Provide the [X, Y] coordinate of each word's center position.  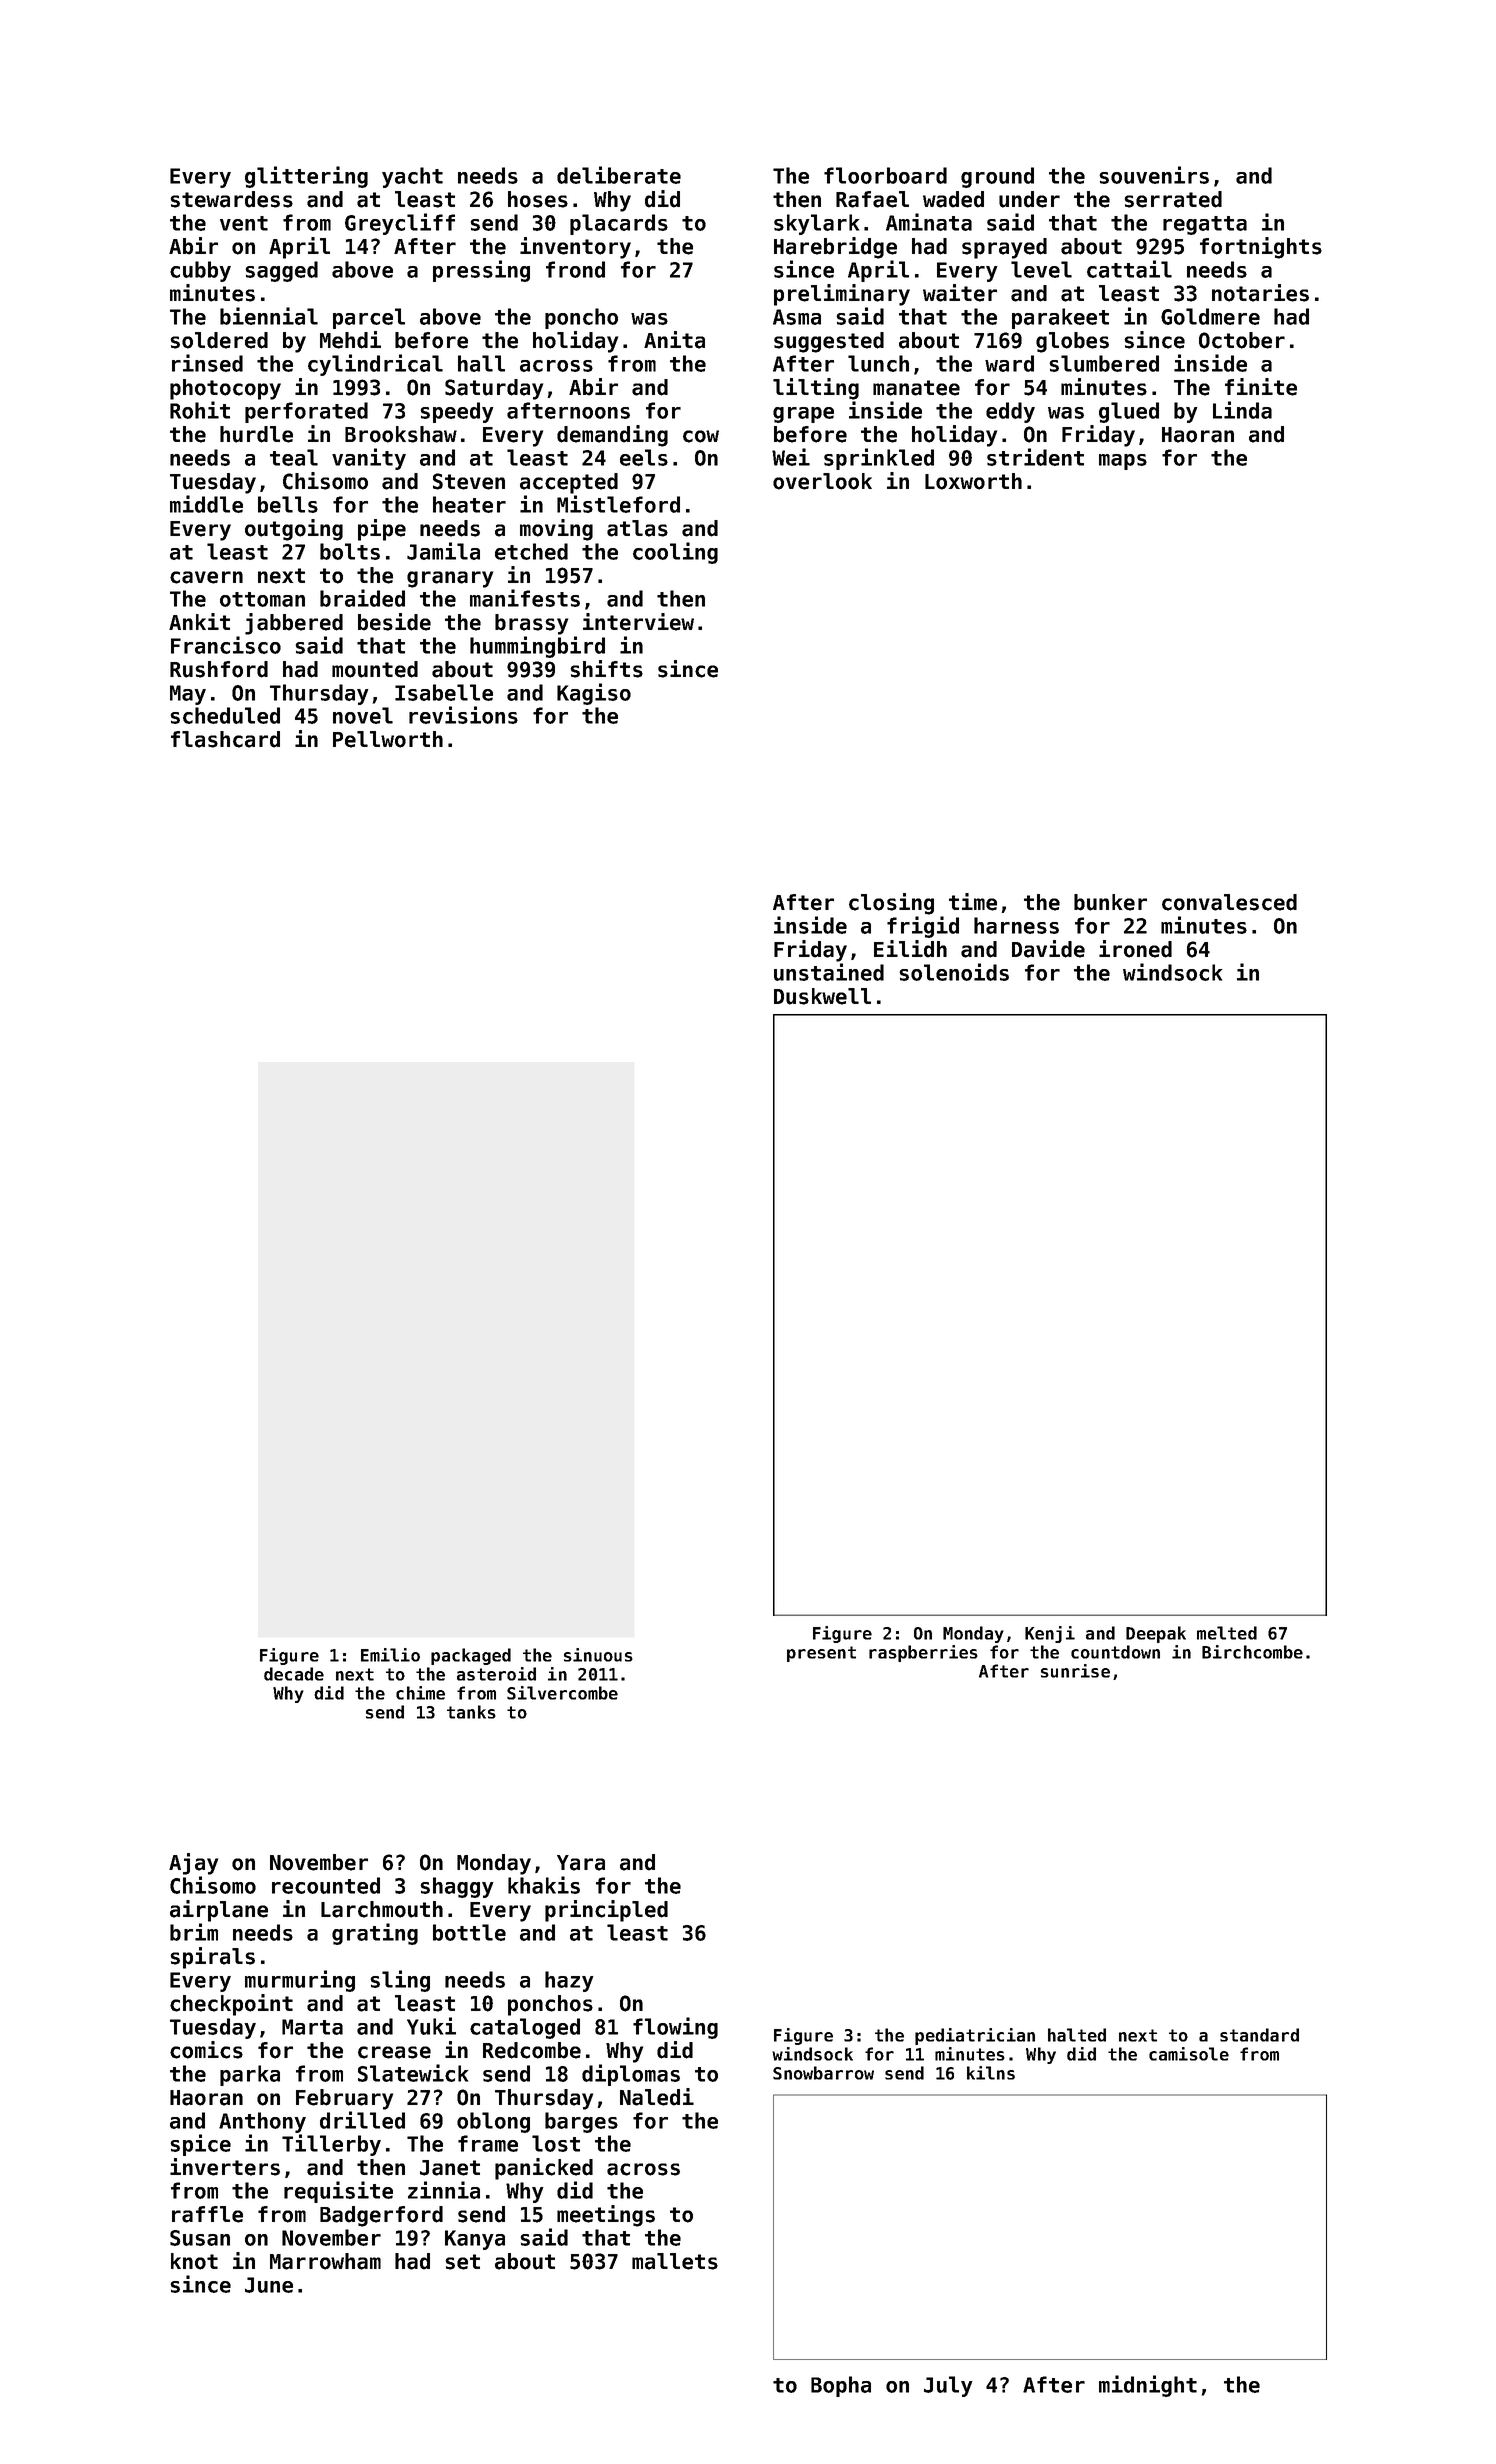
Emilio [390, 1655]
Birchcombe [1252, 1652]
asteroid [496, 1674]
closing [891, 904]
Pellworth [388, 739]
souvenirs [1154, 175]
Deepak [1156, 1634]
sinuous [598, 1655]
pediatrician [975, 2036]
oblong [493, 2122]
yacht [412, 177]
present [821, 1654]
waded [953, 199]
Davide [1048, 949]
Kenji [1050, 1634]
